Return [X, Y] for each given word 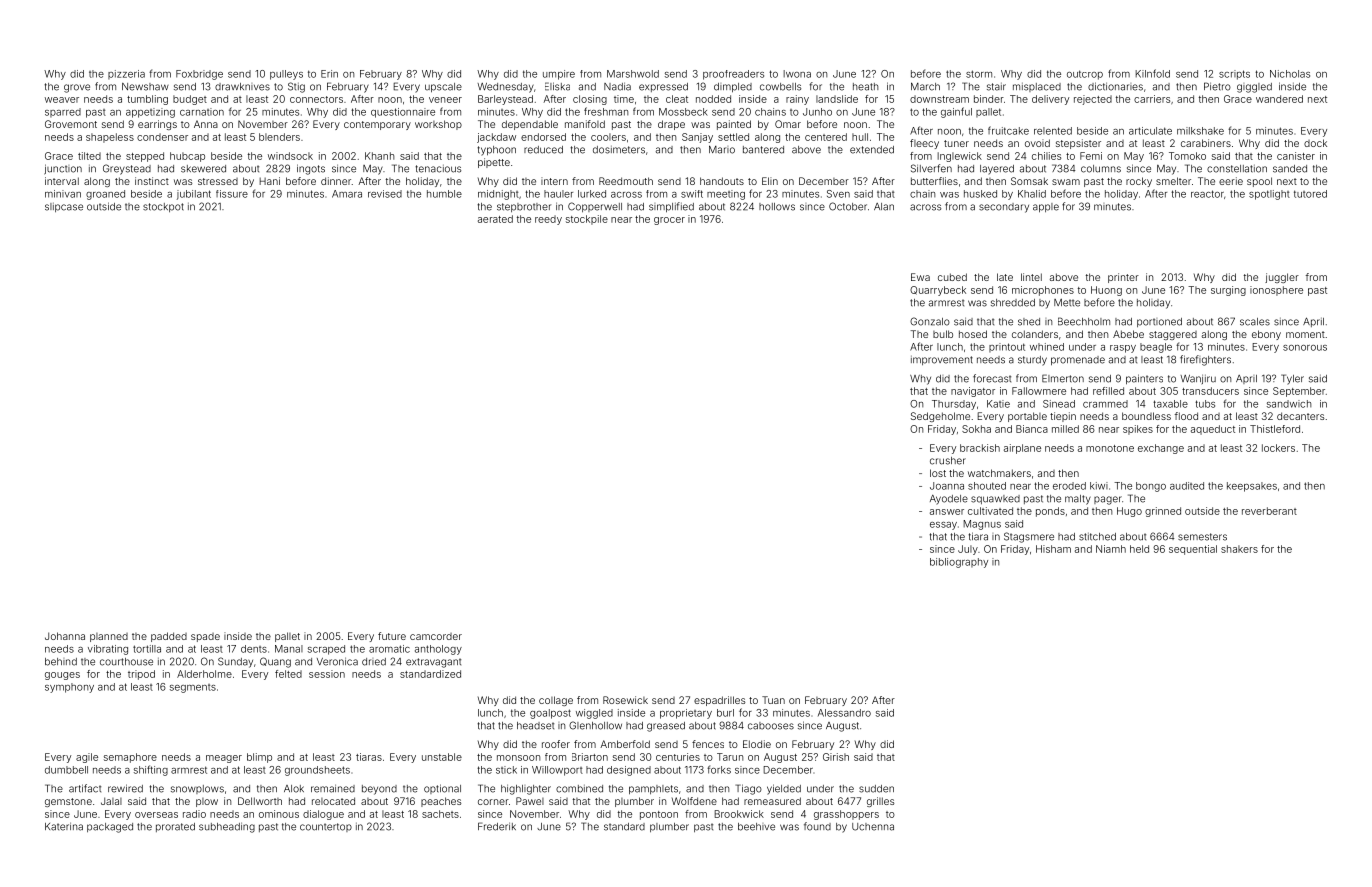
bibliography [959, 563]
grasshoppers [846, 815]
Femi [1091, 156]
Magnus [982, 525]
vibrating [108, 650]
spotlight [1269, 195]
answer [947, 512]
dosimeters [619, 150]
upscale [443, 88]
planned [109, 637]
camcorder [436, 636]
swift [692, 194]
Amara [347, 194]
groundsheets [317, 771]
